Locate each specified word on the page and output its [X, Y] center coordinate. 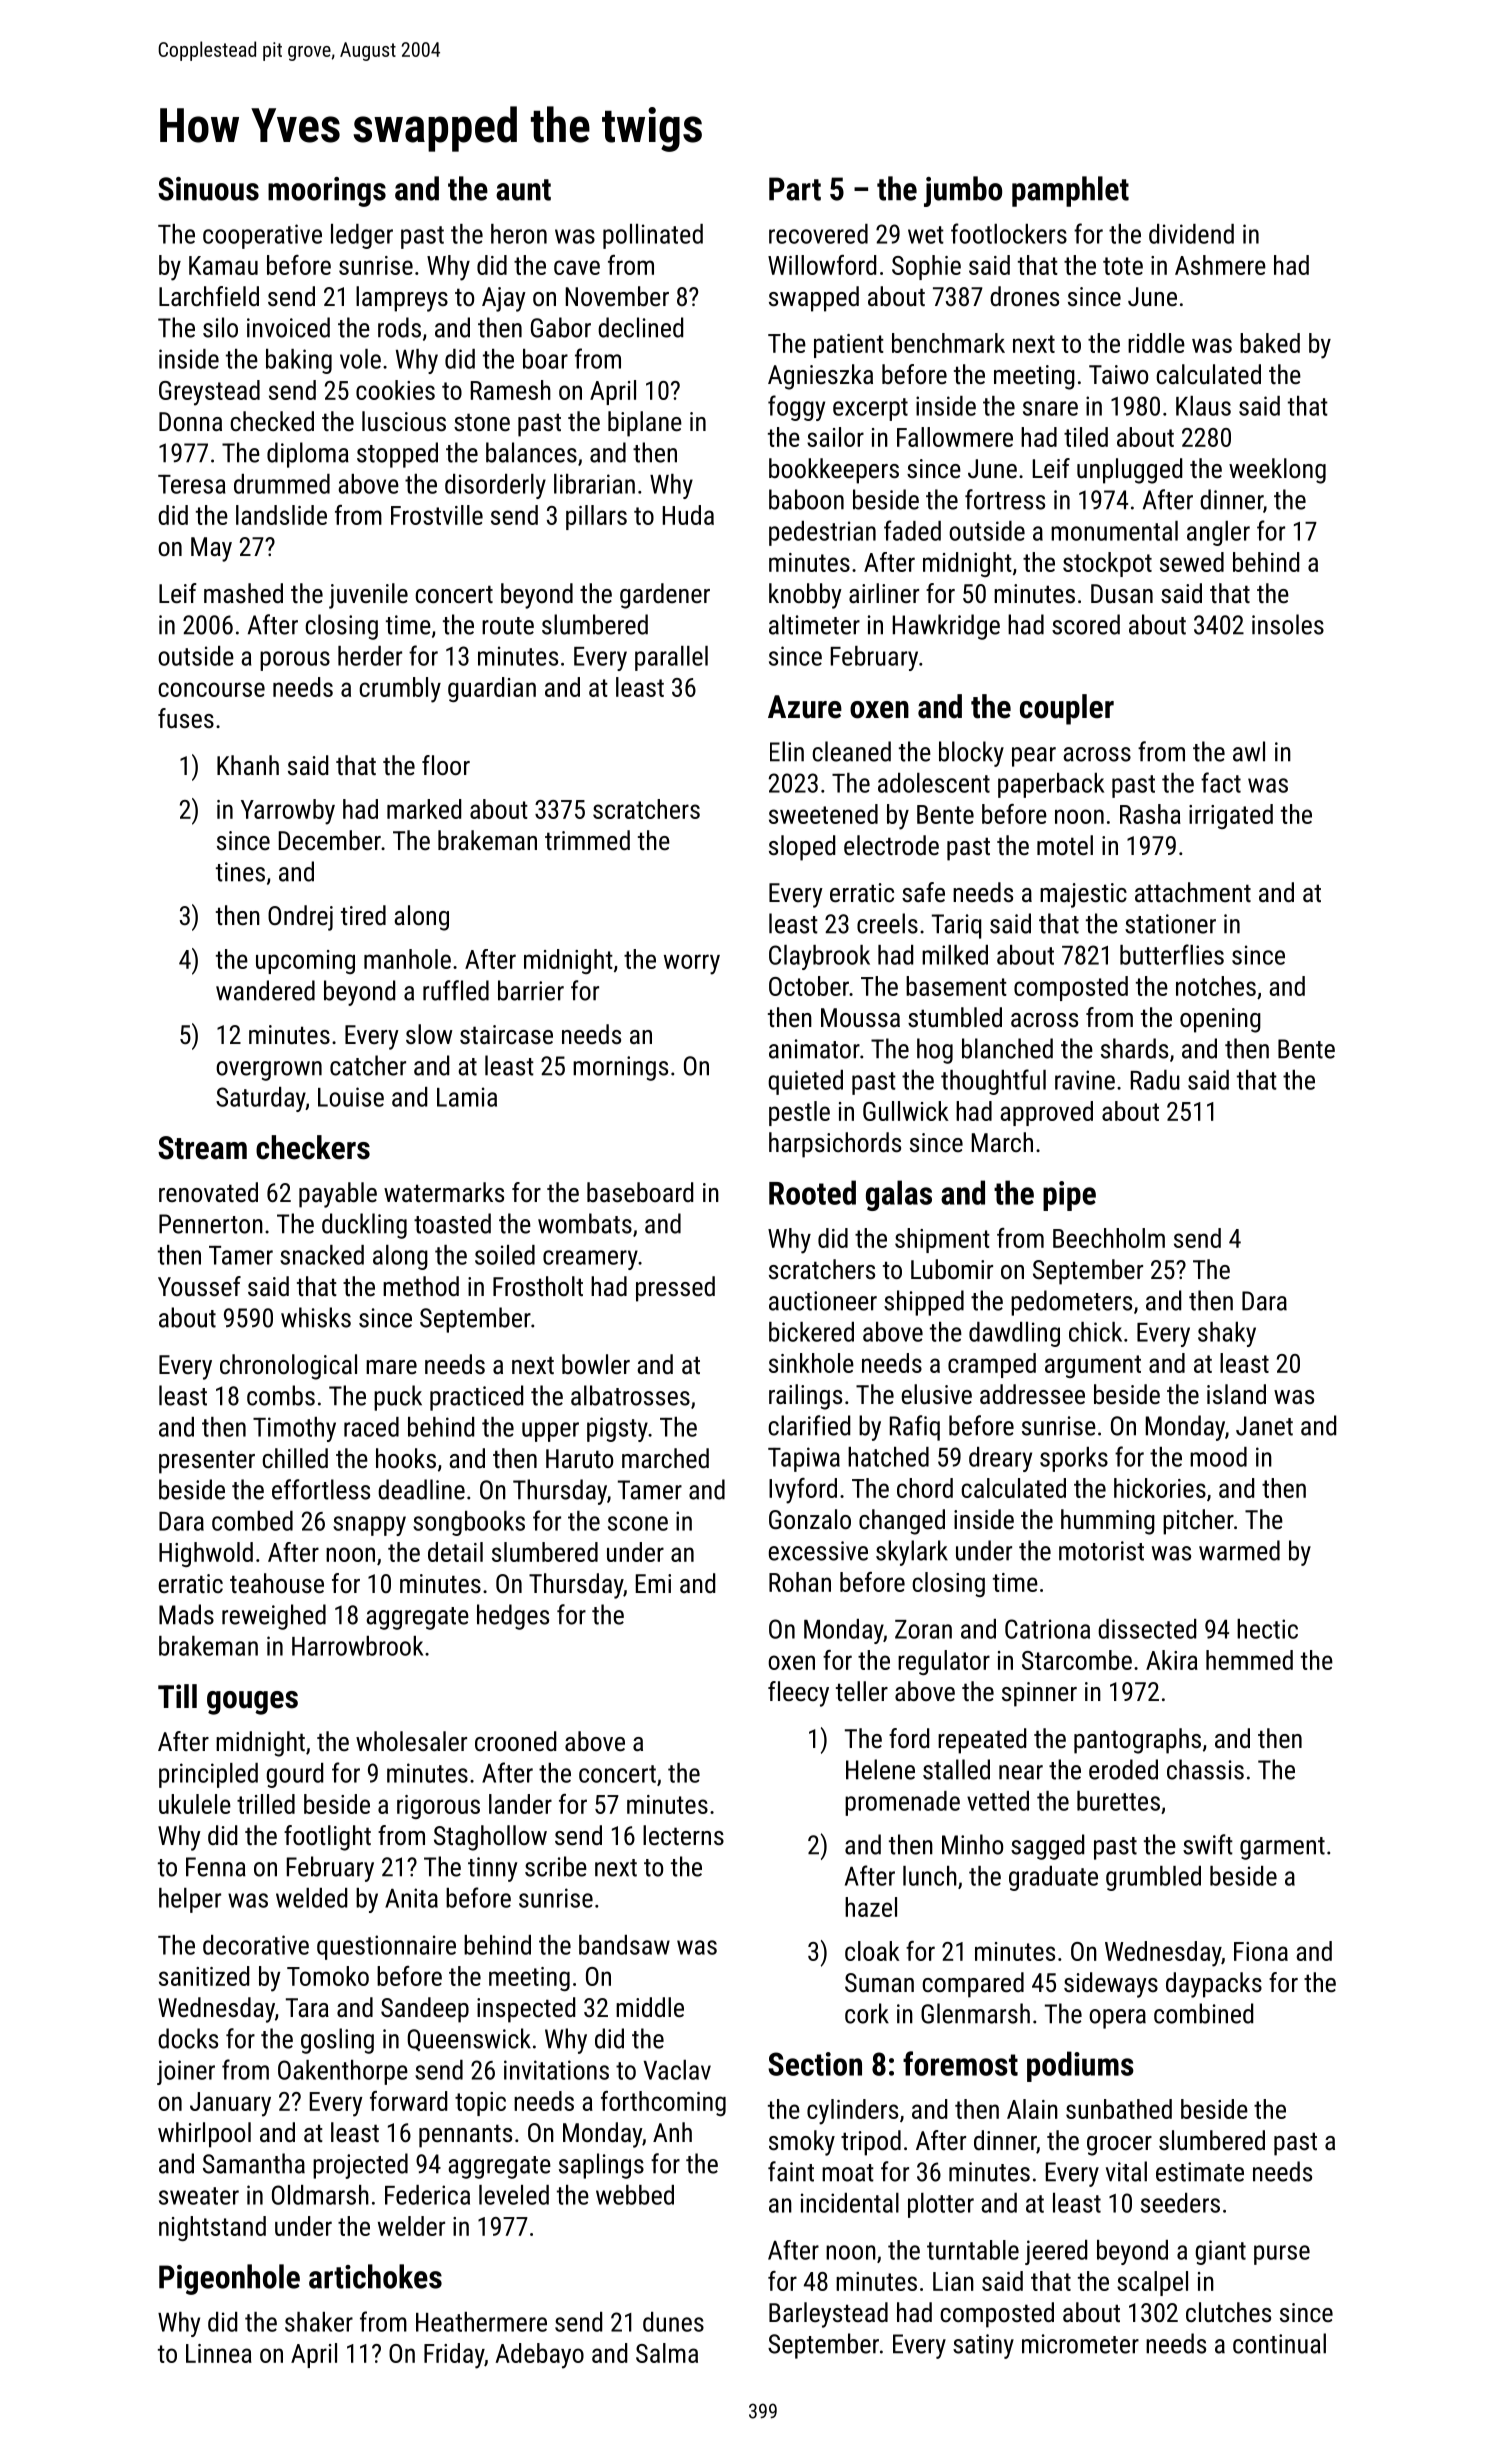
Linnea [219, 2353]
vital [1126, 2171]
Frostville [437, 515]
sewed [1192, 562]
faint [791, 2171]
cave [577, 267]
